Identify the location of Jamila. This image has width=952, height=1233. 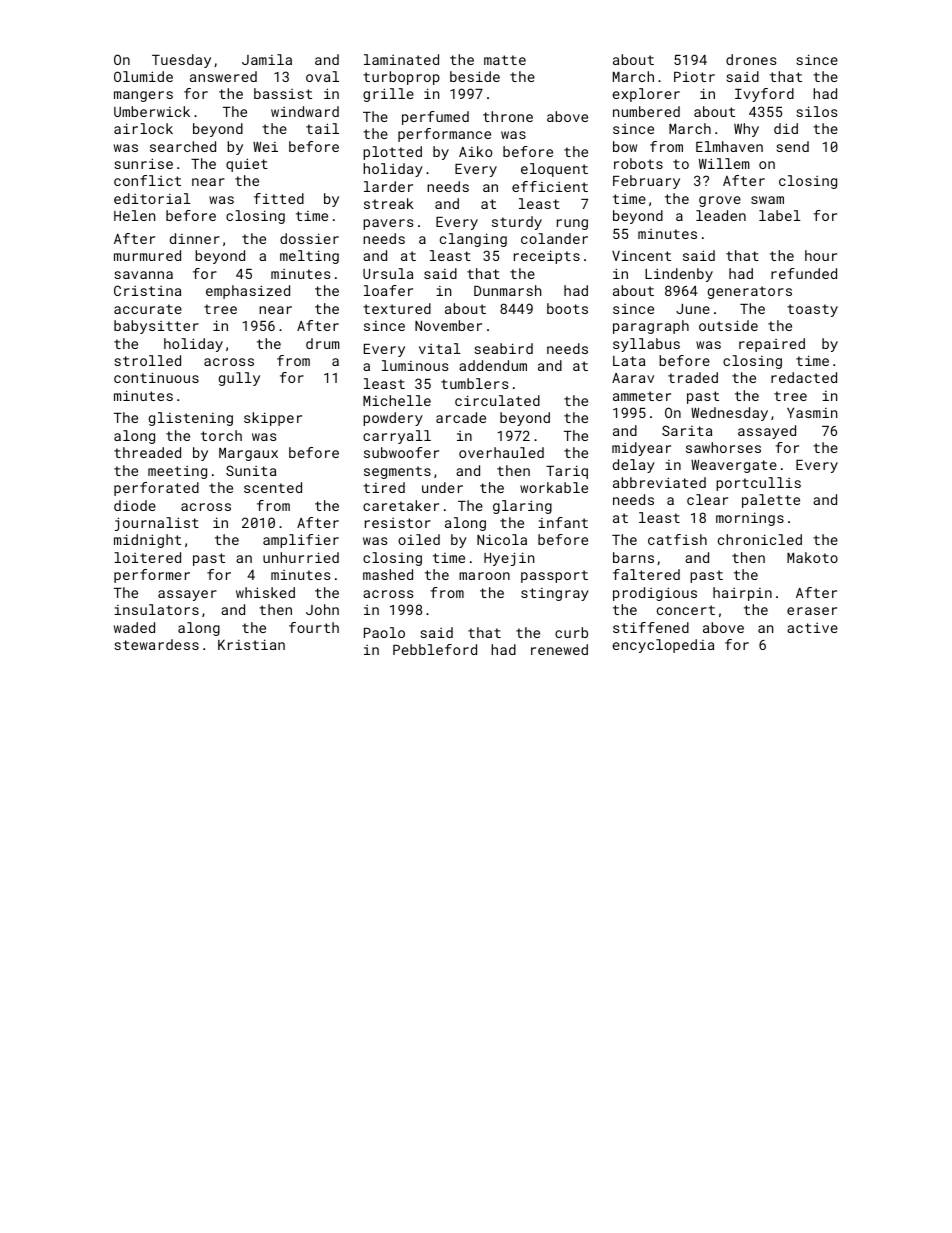
(267, 59).
